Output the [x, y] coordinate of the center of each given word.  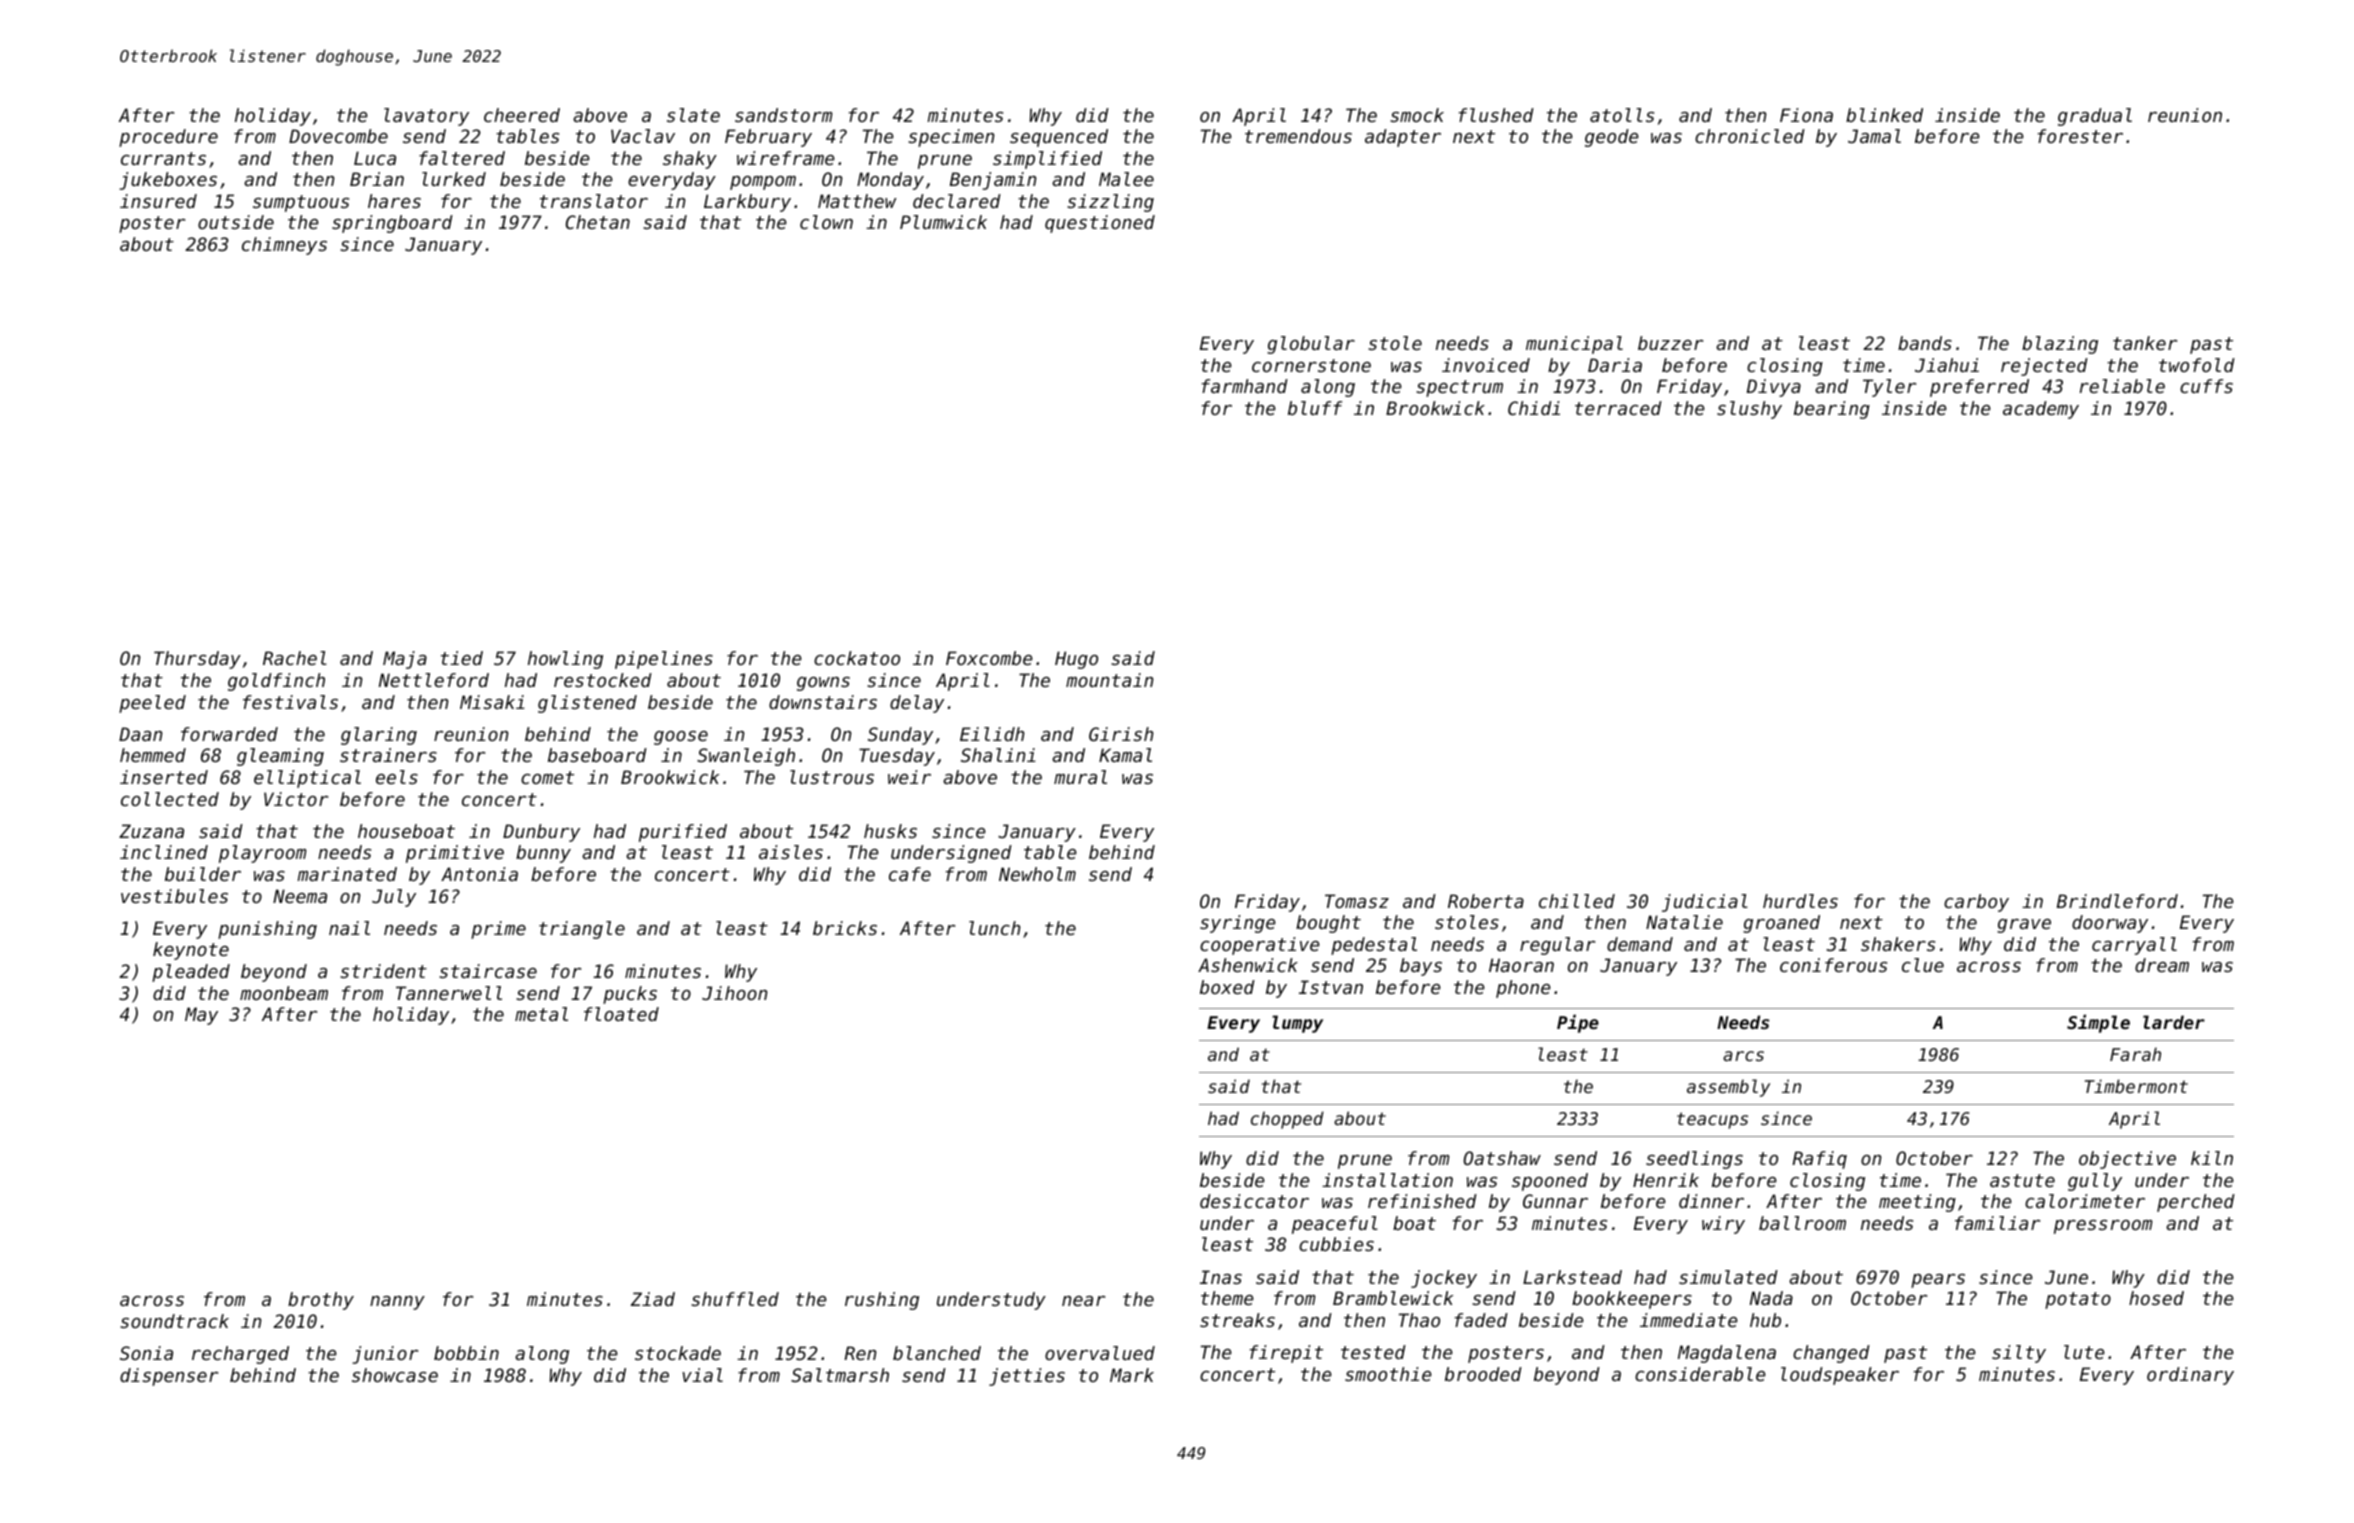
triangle [582, 930]
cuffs [2206, 386]
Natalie [1684, 922]
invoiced [1486, 365]
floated [621, 1014]
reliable [2122, 386]
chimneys [284, 246]
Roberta [1486, 901]
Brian [377, 179]
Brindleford [2117, 901]
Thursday [197, 660]
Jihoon [734, 993]
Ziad [653, 1299]
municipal [1574, 345]
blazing [2060, 345]
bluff [1315, 408]
